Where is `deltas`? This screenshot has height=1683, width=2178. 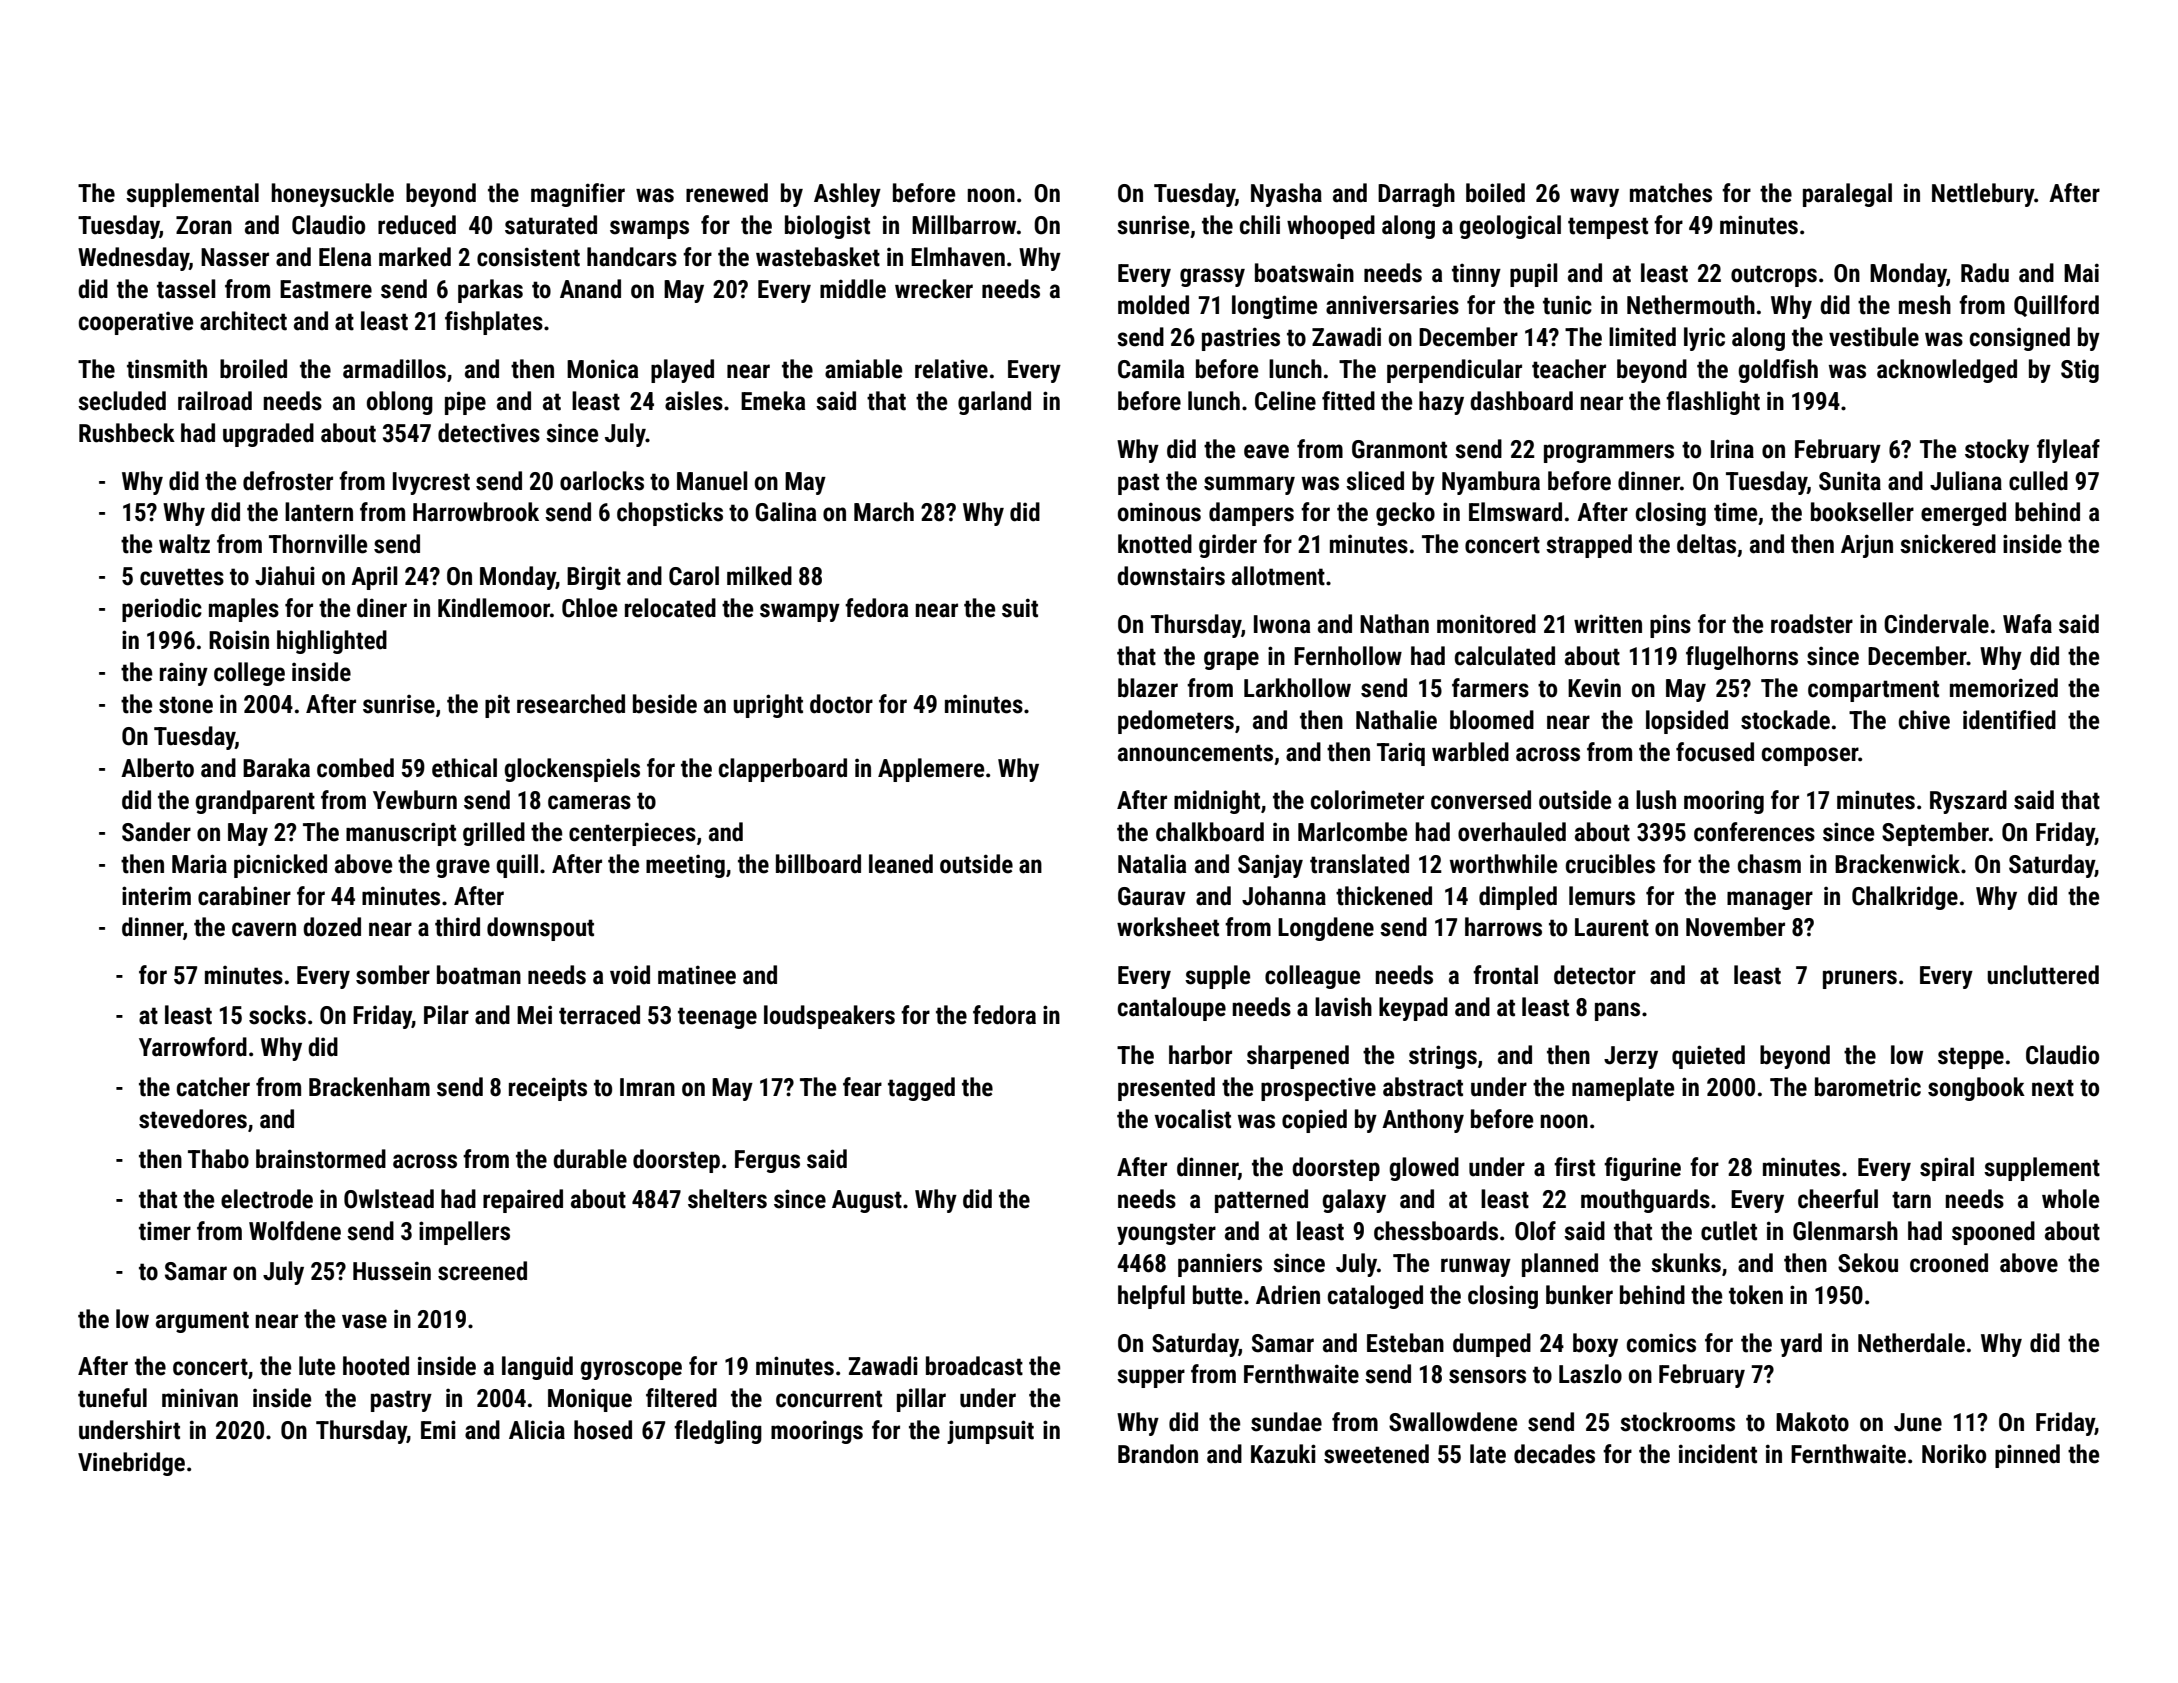
deltas is located at coordinates (1706, 544).
